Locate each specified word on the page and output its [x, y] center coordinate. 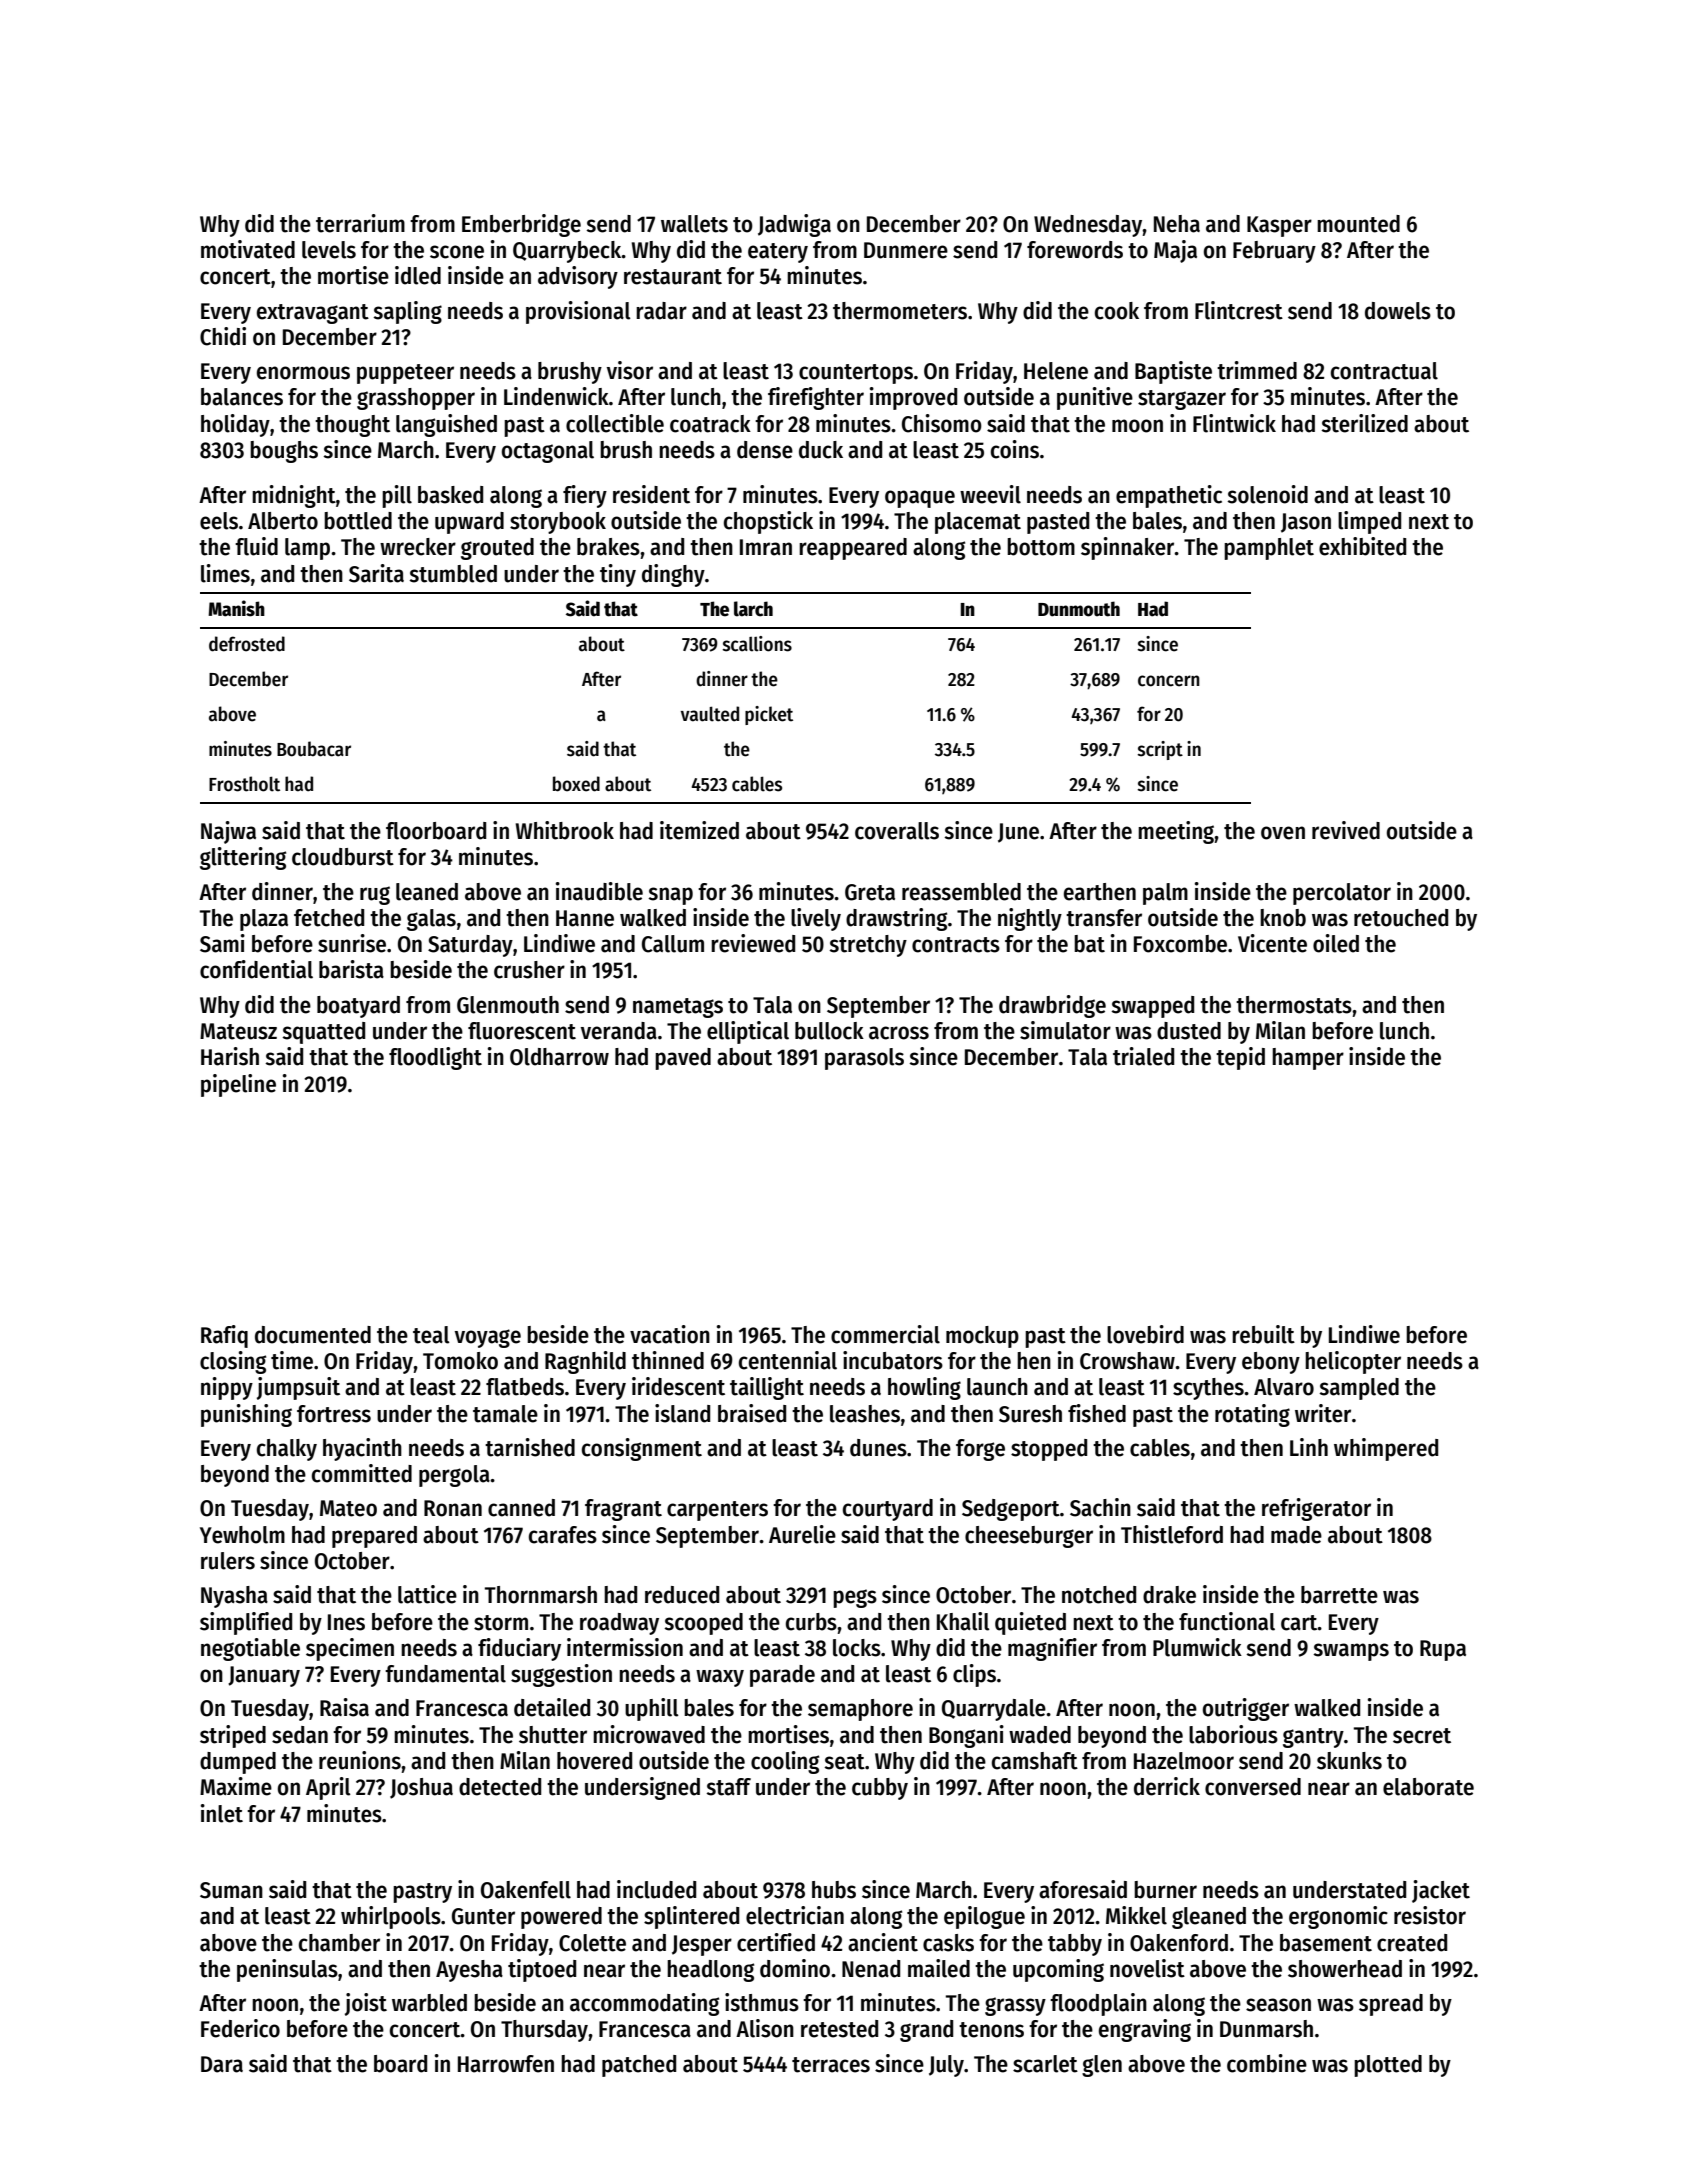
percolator [1342, 894]
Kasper [1279, 226]
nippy [227, 1388]
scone [457, 252]
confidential [256, 969]
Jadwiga [794, 225]
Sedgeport [1011, 1510]
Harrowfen [506, 2064]
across [899, 1033]
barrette [1339, 1595]
